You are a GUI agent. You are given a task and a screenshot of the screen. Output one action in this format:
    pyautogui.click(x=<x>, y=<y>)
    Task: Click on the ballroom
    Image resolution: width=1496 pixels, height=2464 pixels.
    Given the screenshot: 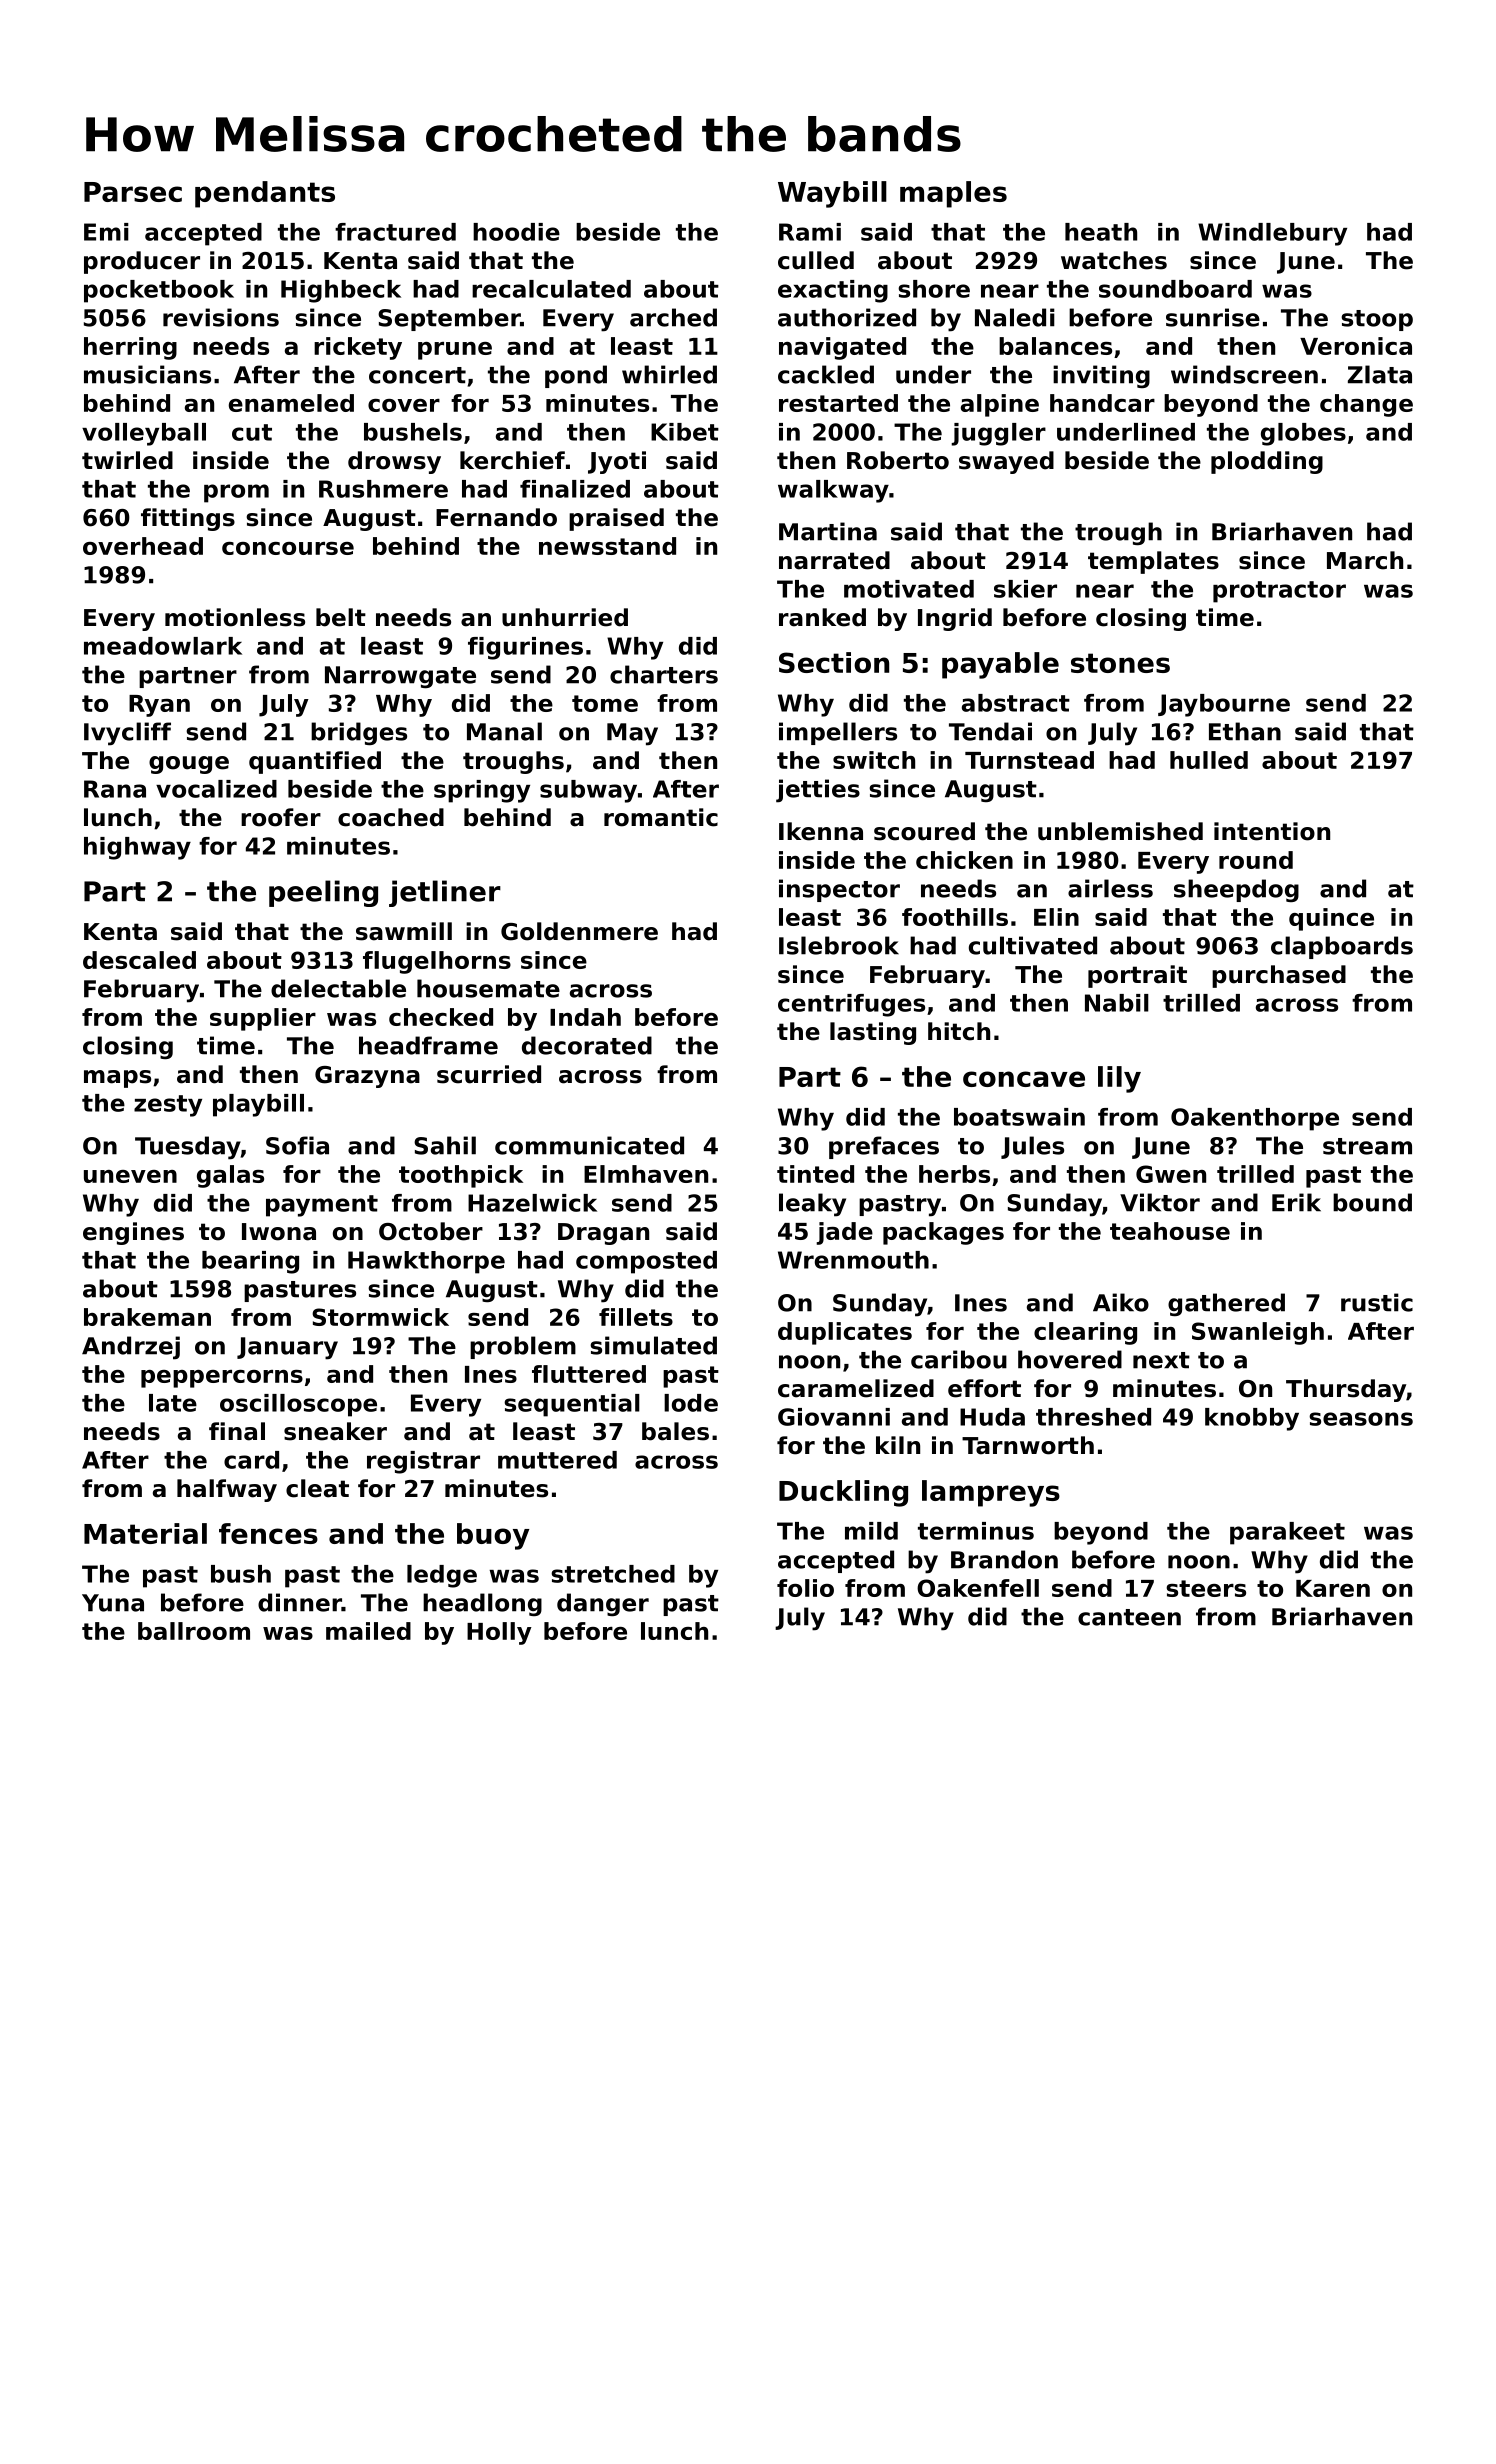 What is the action you would take?
    pyautogui.click(x=194, y=1631)
